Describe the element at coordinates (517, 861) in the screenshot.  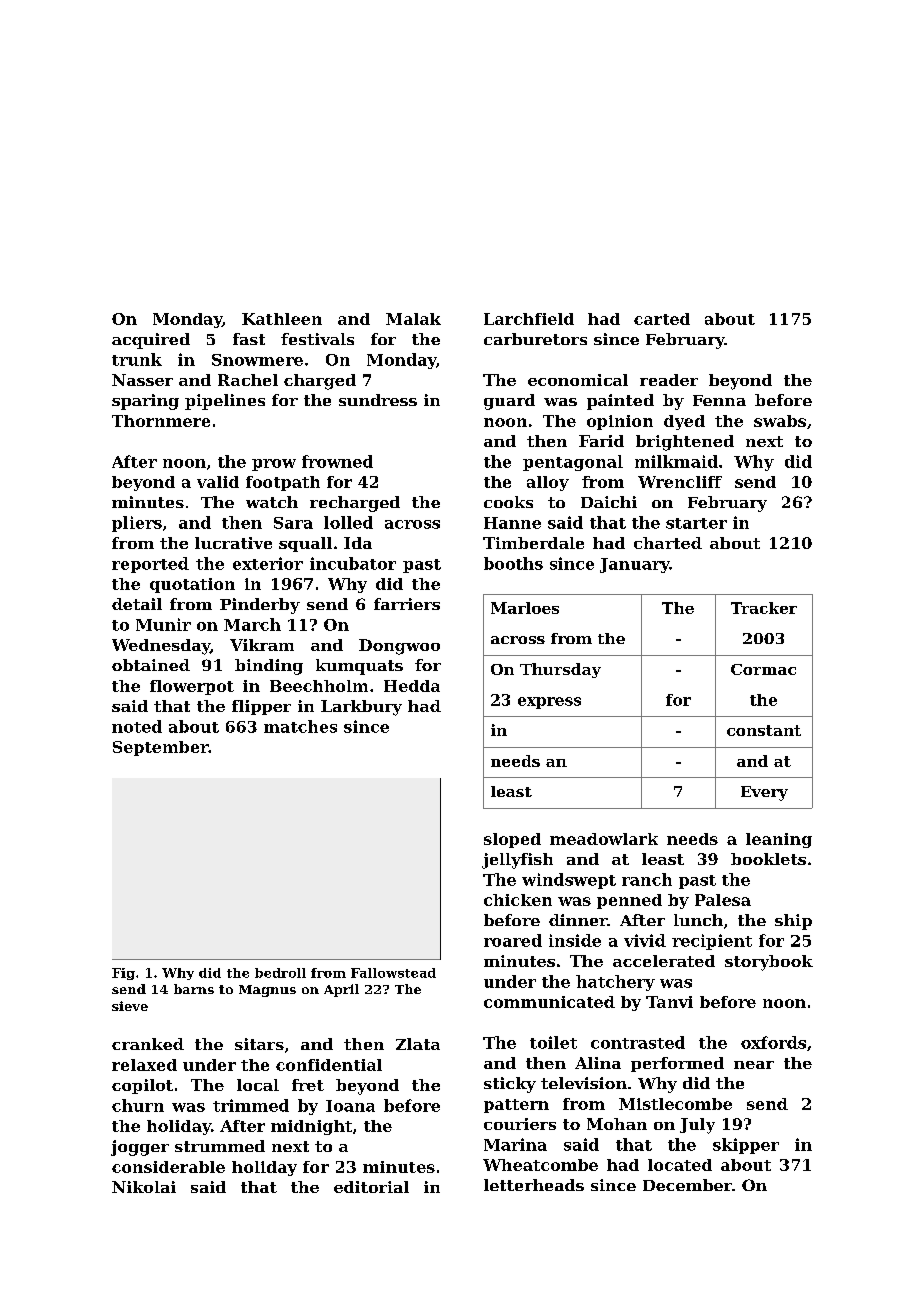
I see `jellyfish` at that location.
